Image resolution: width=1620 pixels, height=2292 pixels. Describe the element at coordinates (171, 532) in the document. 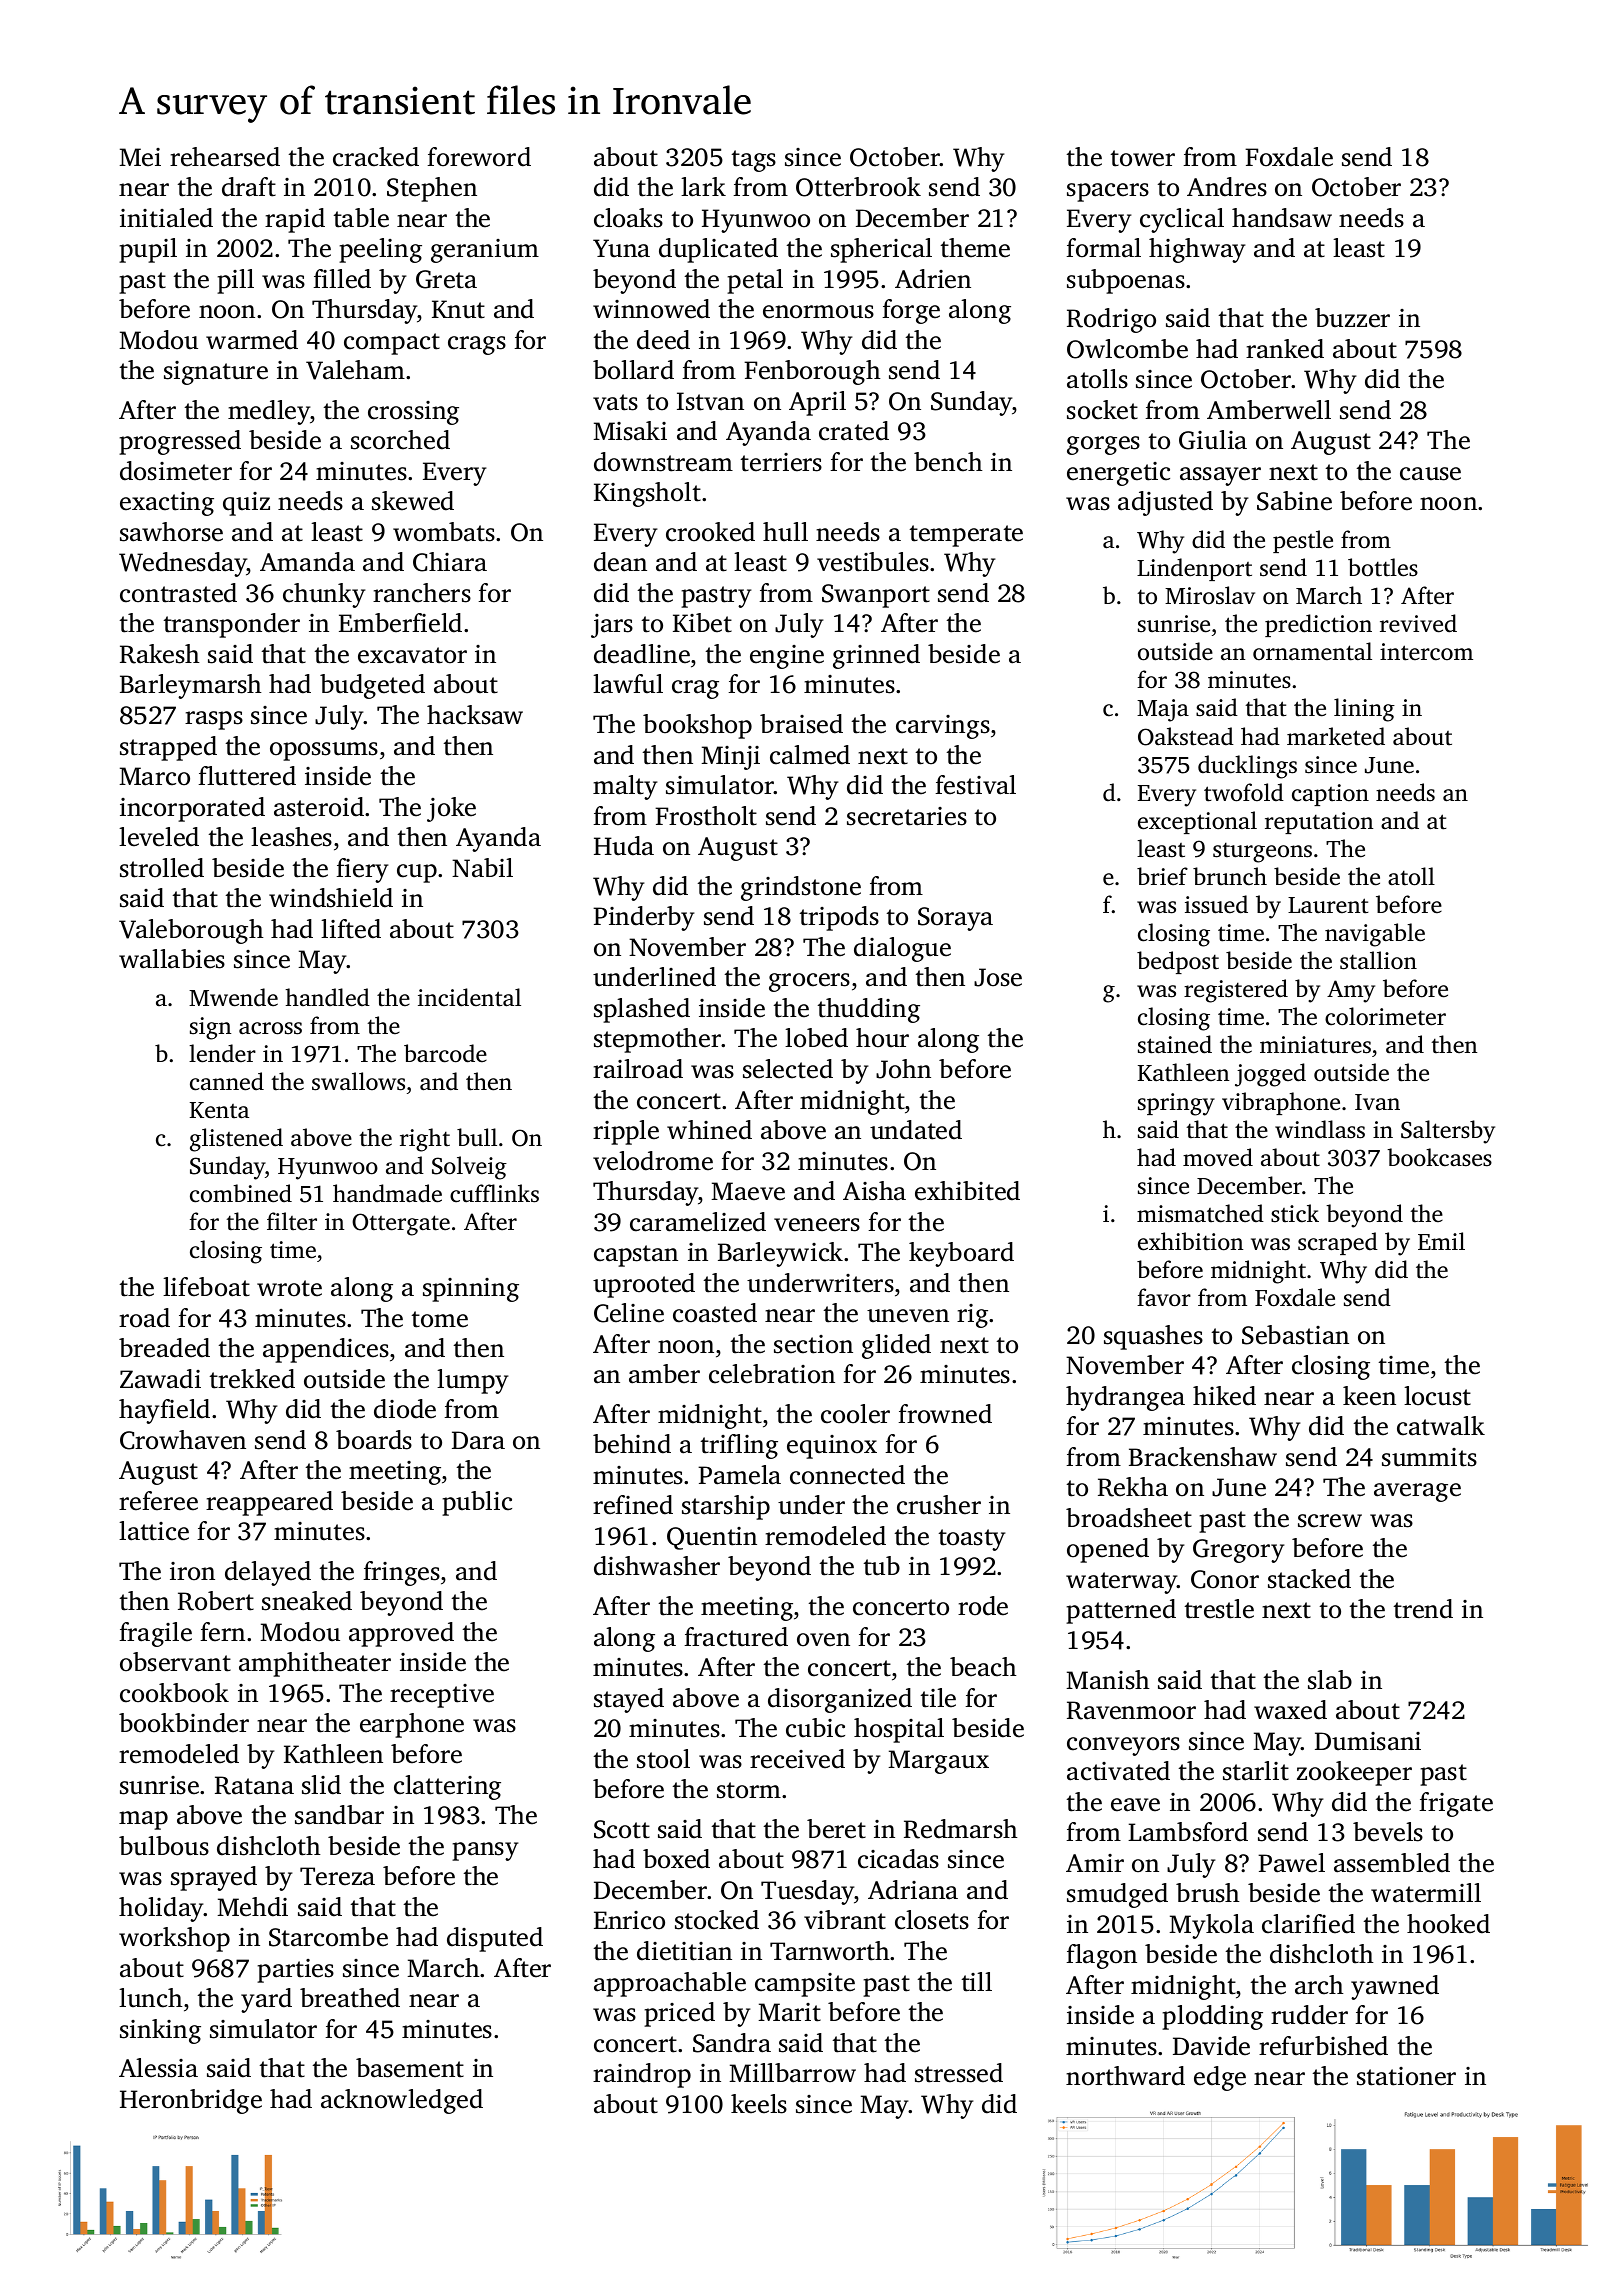

I see `sawhorse` at that location.
